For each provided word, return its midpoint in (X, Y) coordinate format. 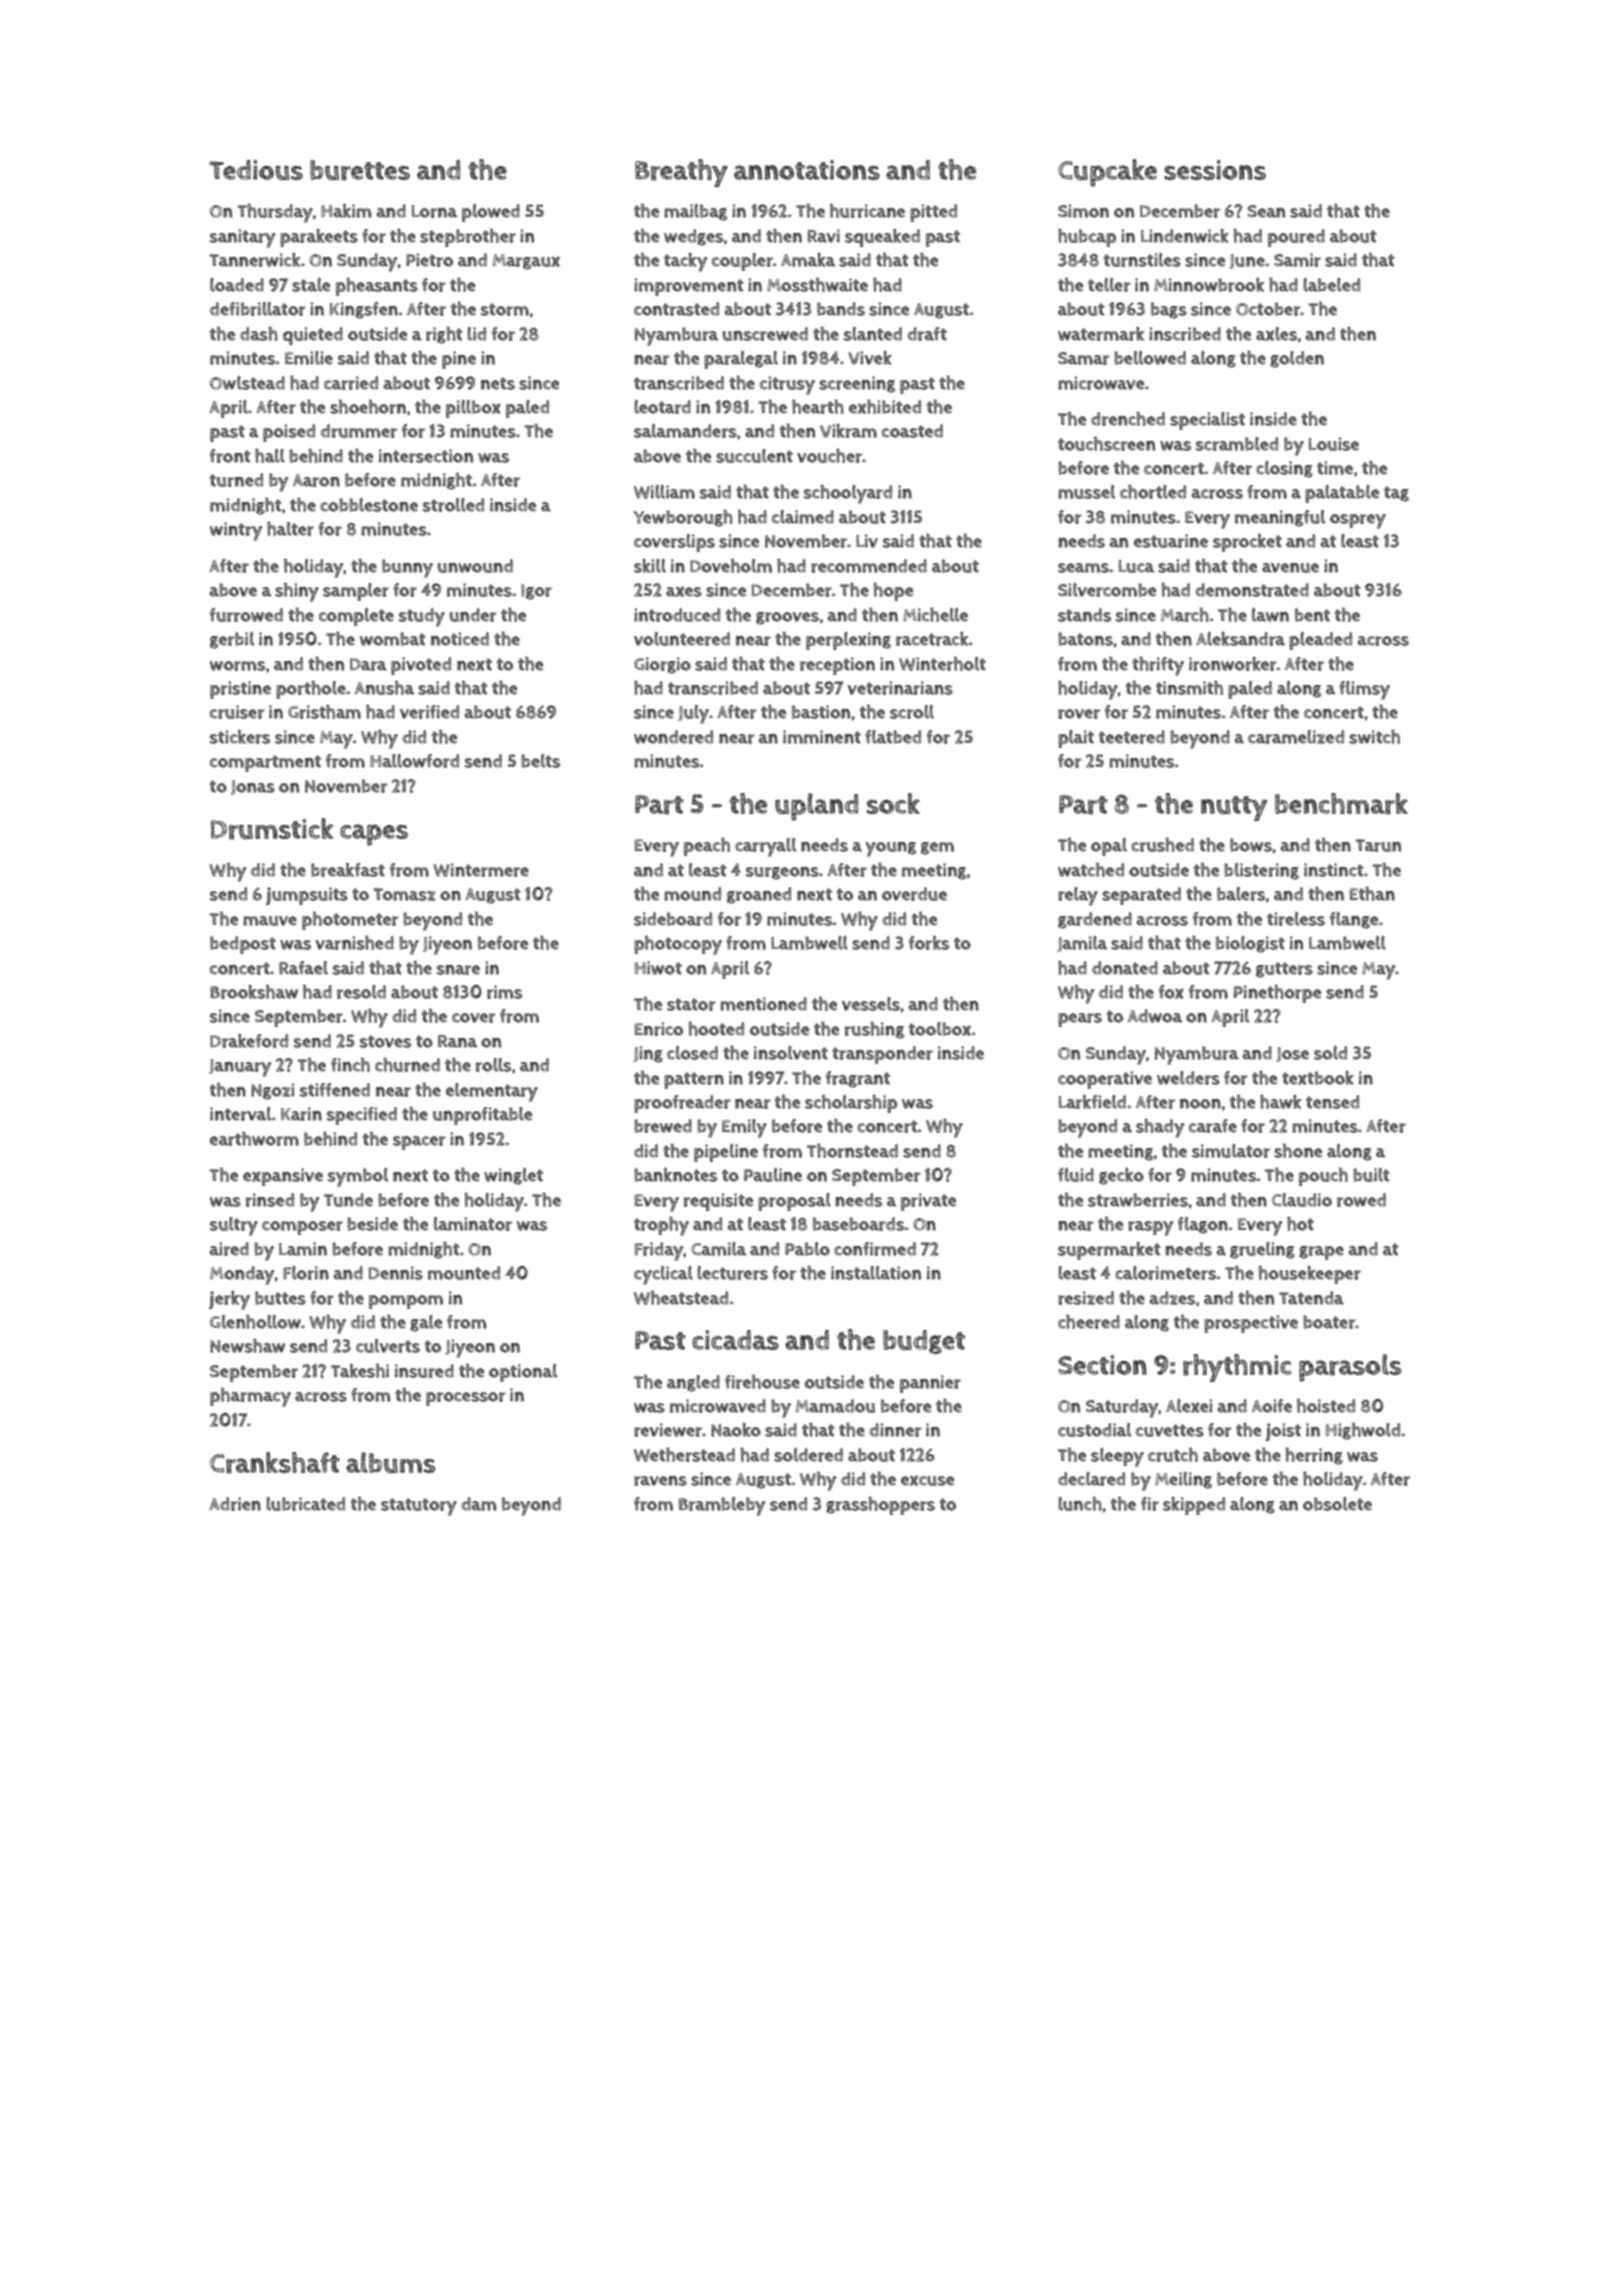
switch (1374, 737)
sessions (1215, 170)
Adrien (235, 1504)
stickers (240, 737)
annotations (807, 170)
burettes (360, 170)
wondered (673, 737)
